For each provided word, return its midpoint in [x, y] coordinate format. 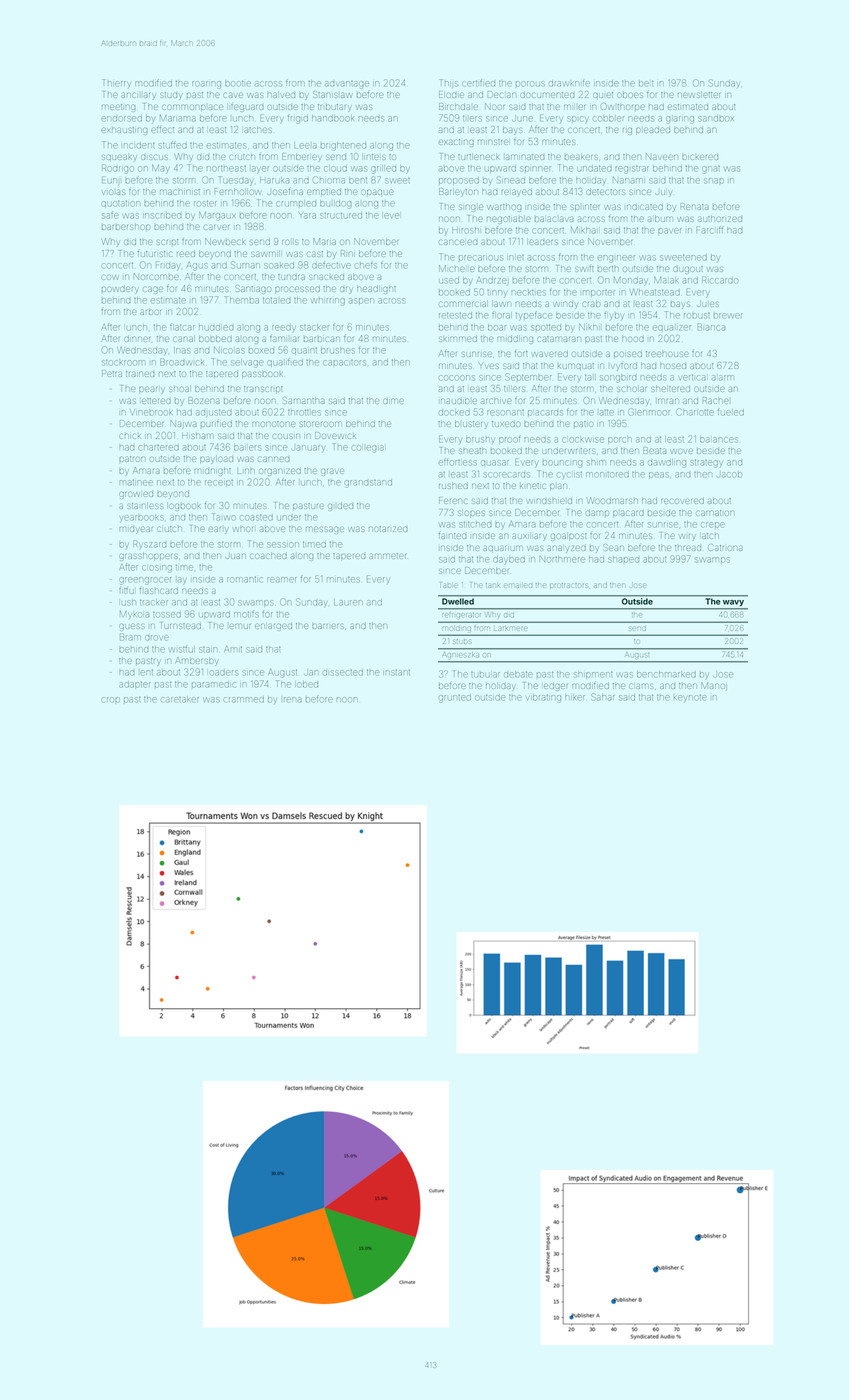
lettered [156, 401]
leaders [543, 242]
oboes [630, 95]
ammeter [387, 556]
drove [157, 637]
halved [281, 95]
